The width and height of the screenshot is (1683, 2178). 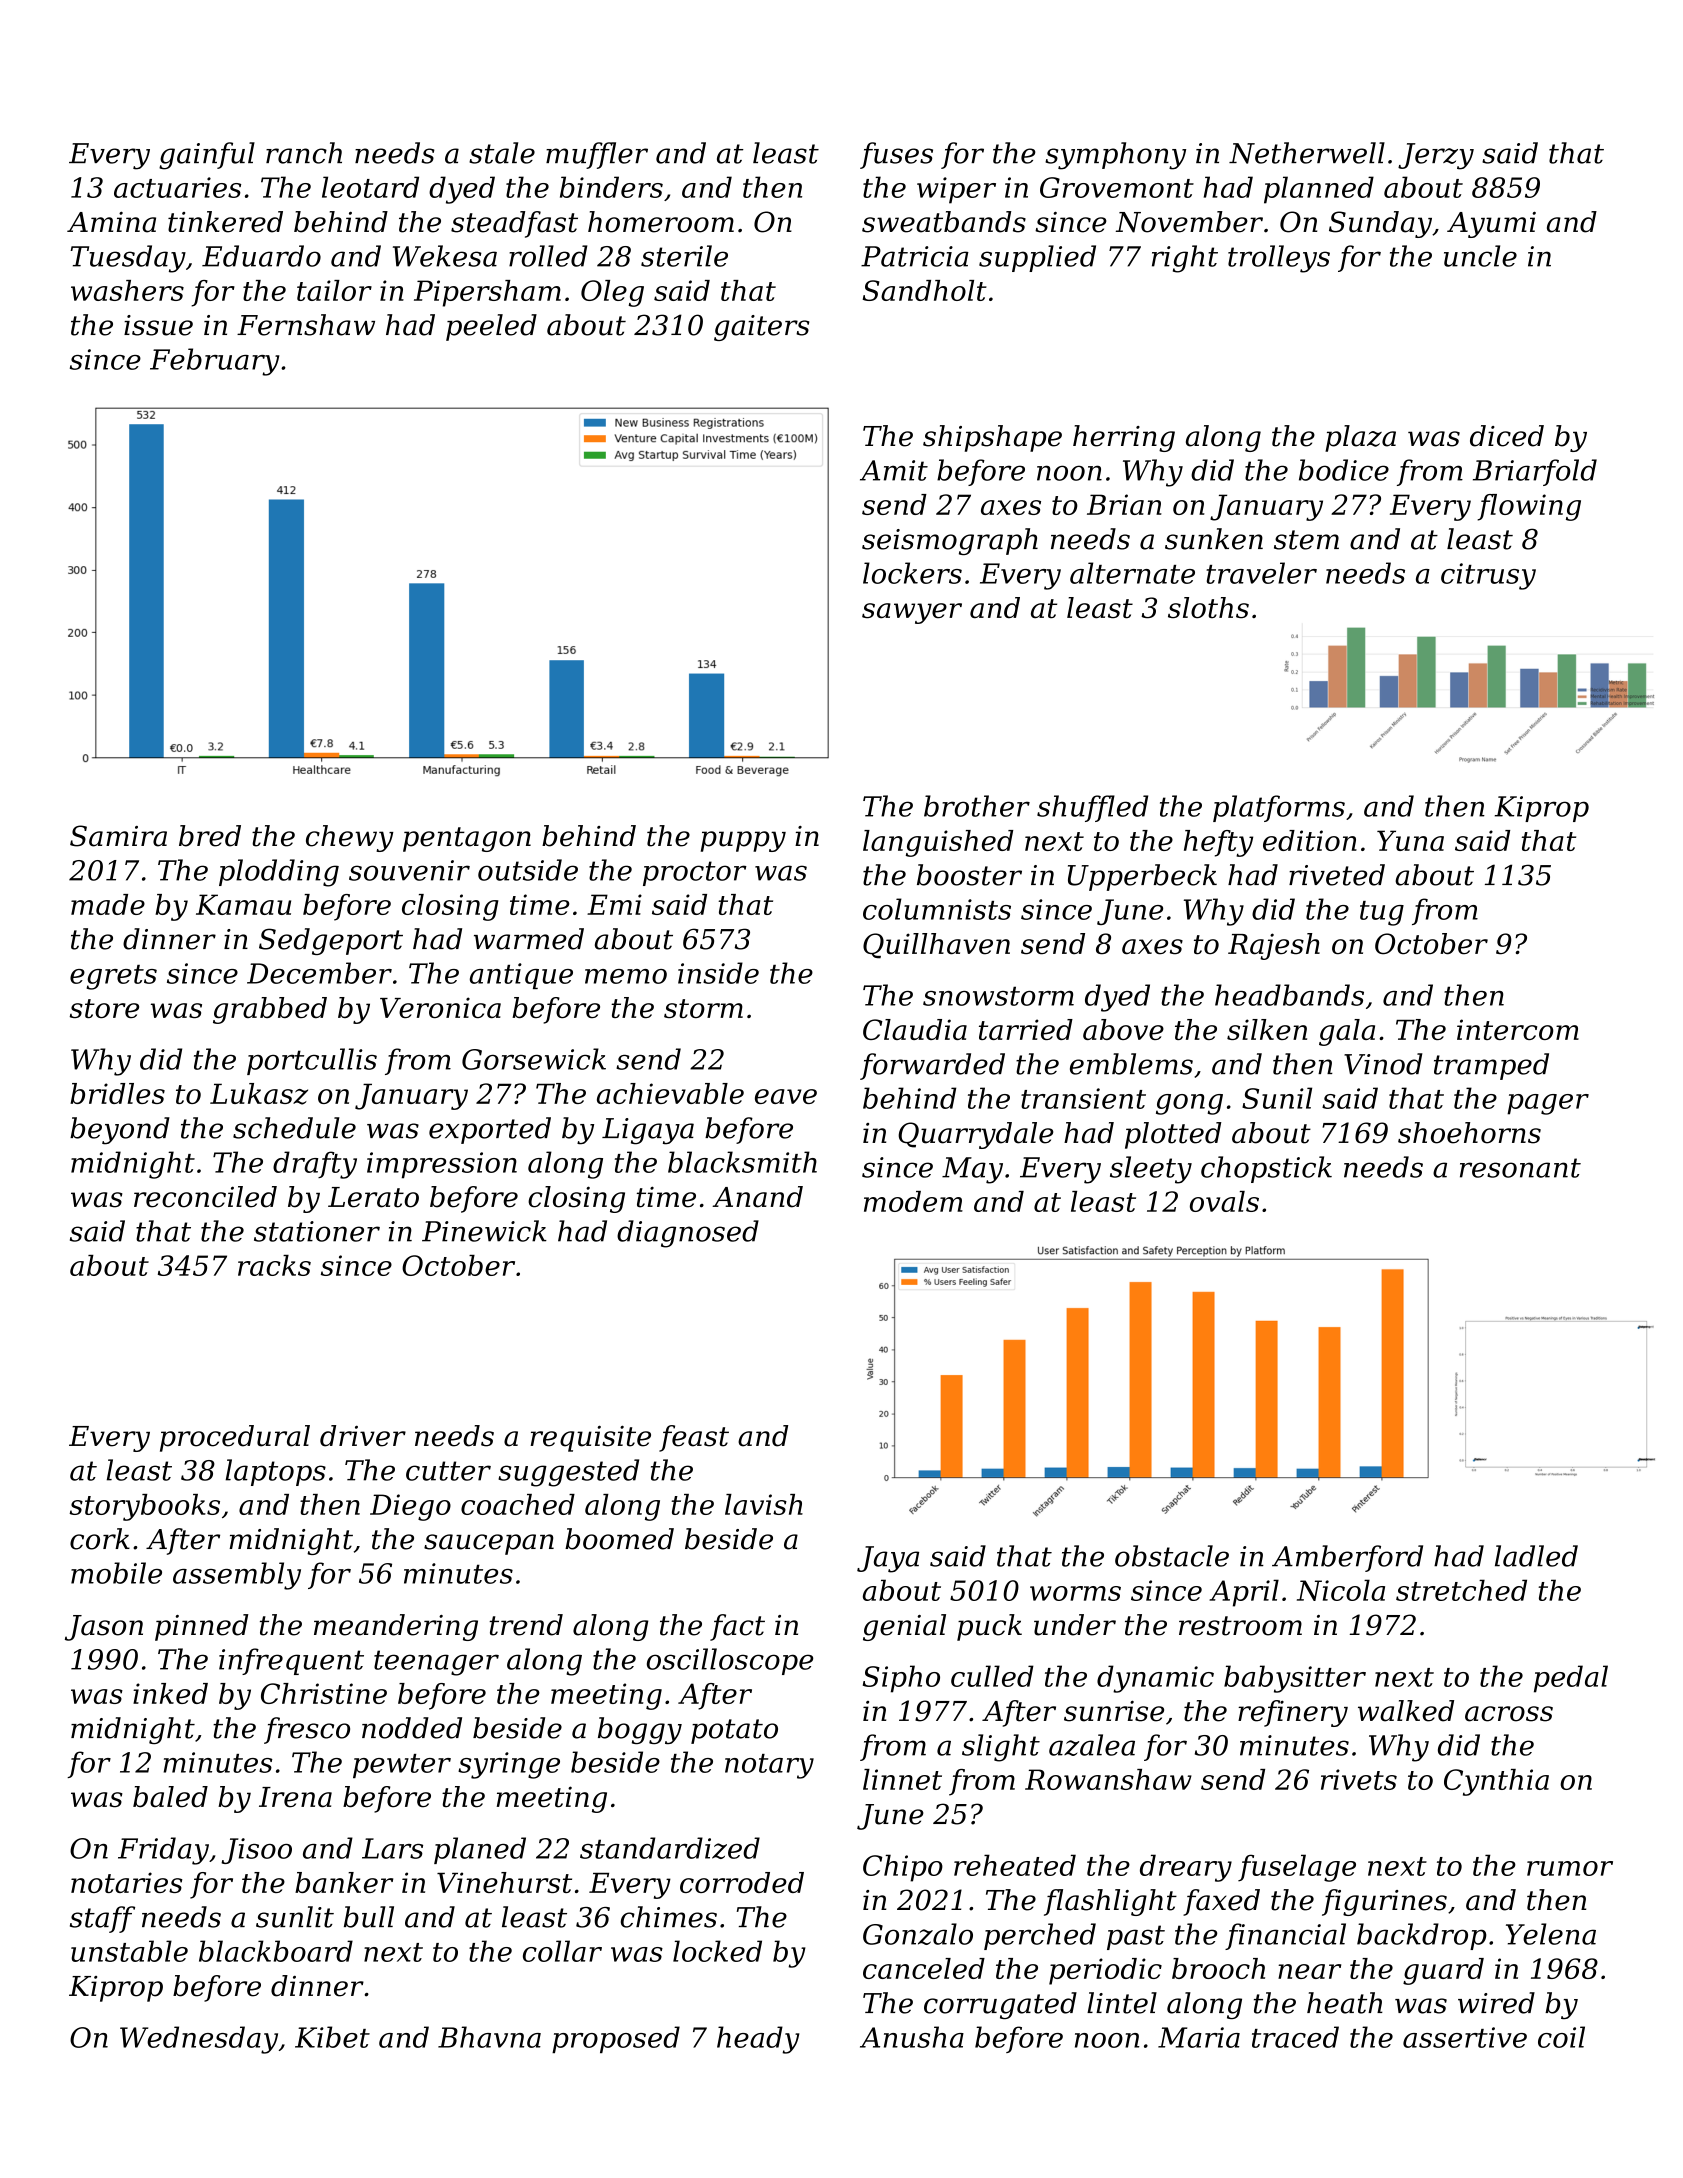 I want to click on puppy, so click(x=743, y=841).
